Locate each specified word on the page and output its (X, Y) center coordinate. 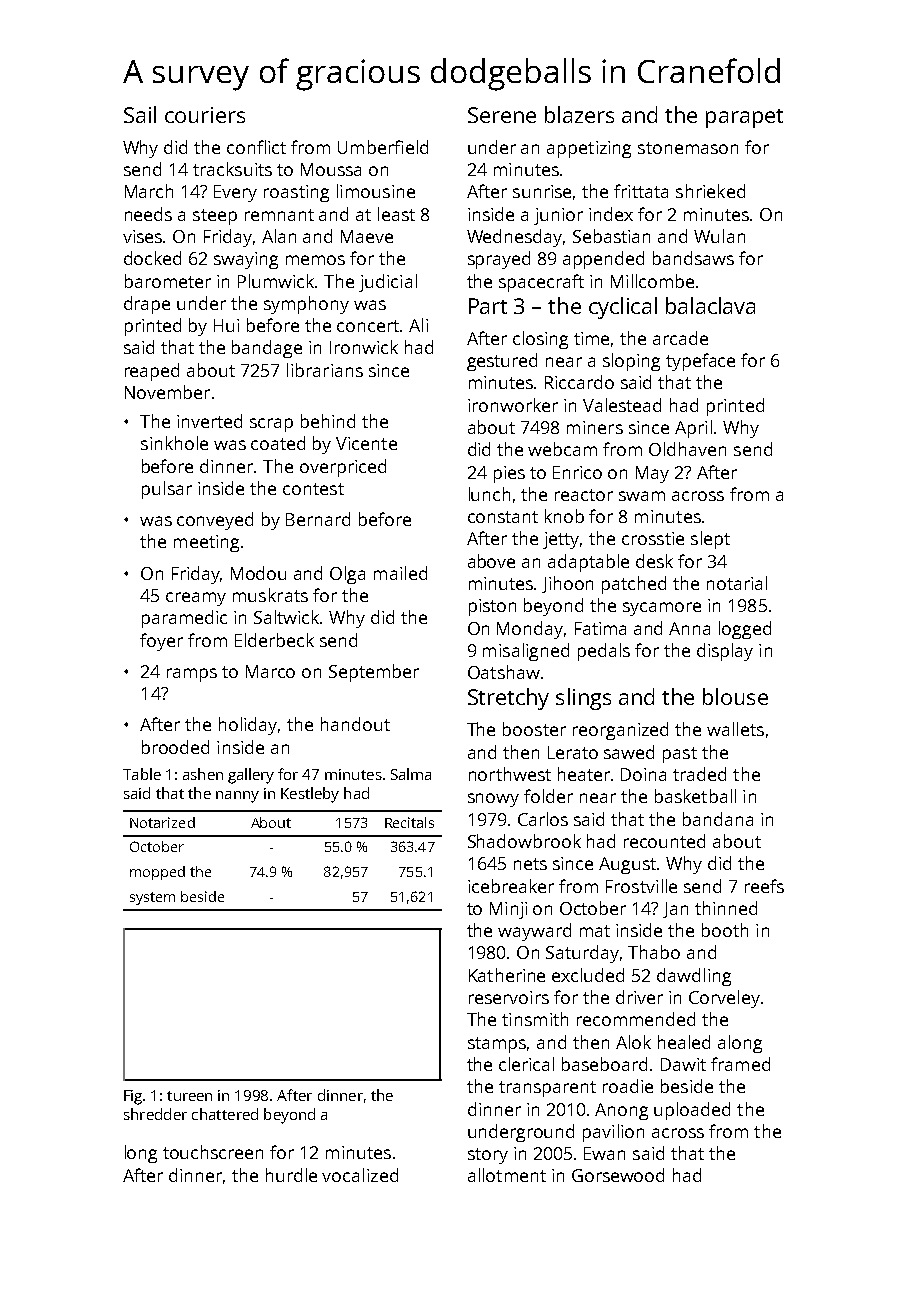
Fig (133, 1097)
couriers (205, 115)
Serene (502, 115)
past (680, 755)
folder (548, 796)
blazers (579, 114)
